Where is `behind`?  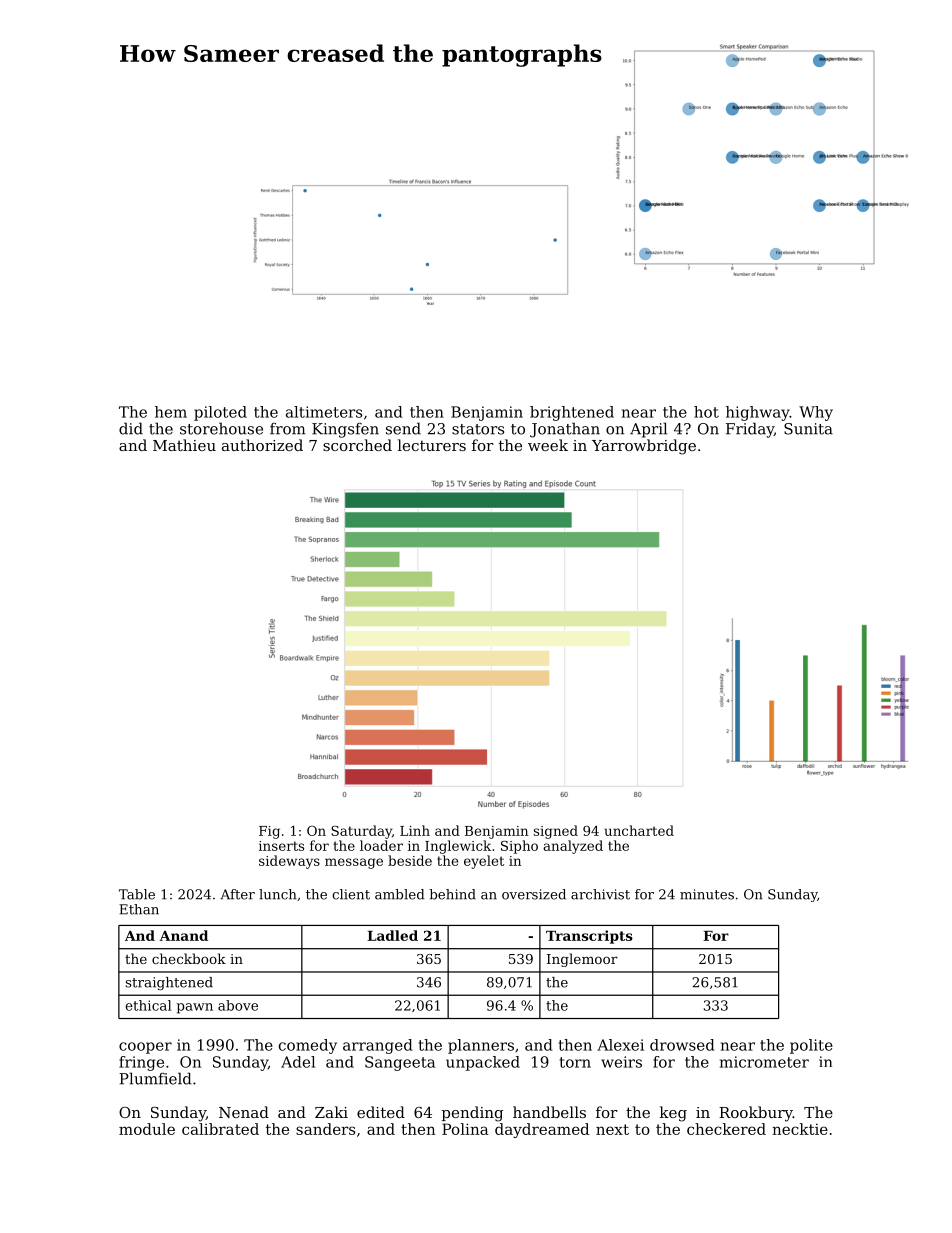
behind is located at coordinates (453, 894).
